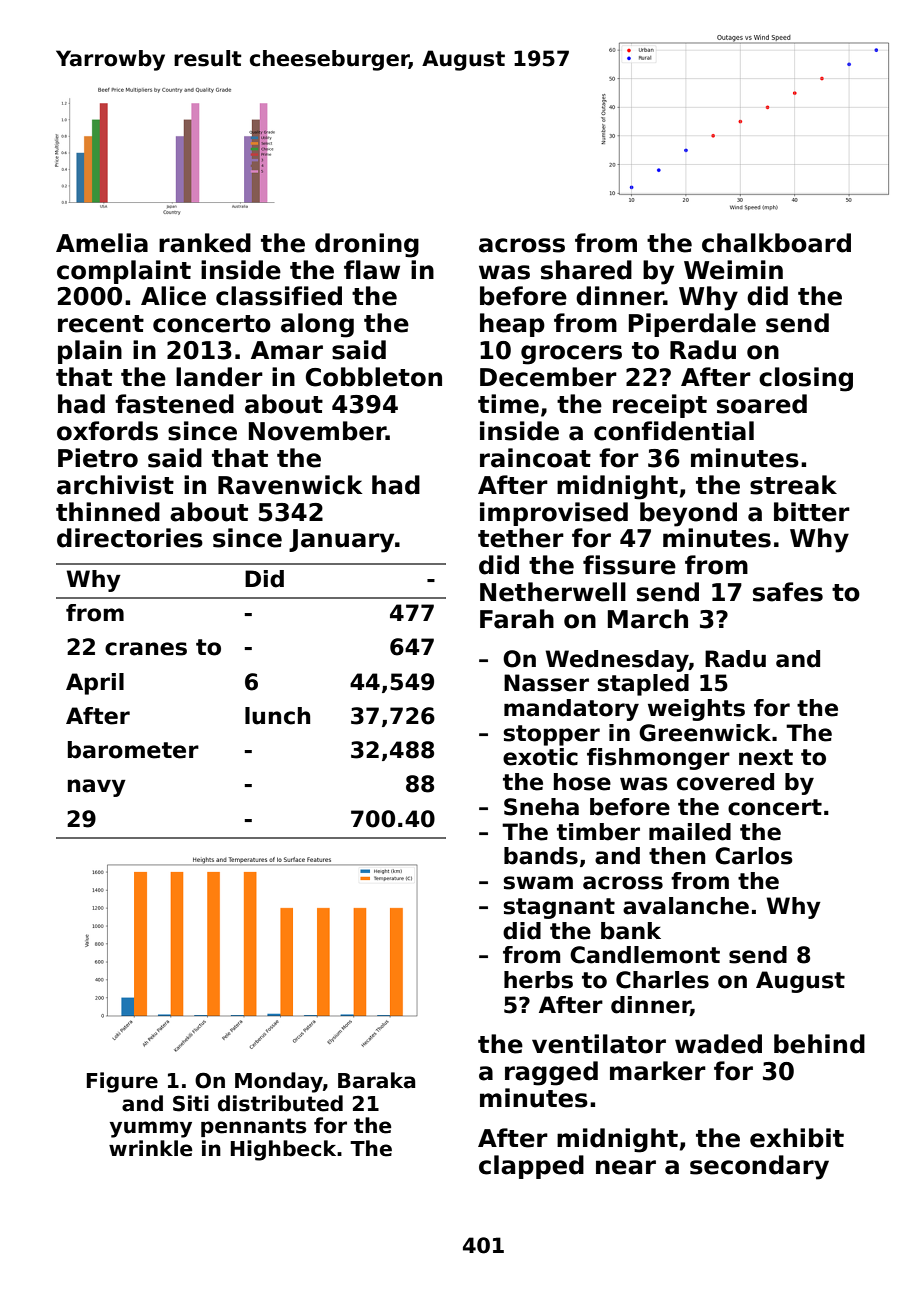 The image size is (924, 1311). What do you see at coordinates (367, 245) in the screenshot?
I see `droning` at bounding box center [367, 245].
